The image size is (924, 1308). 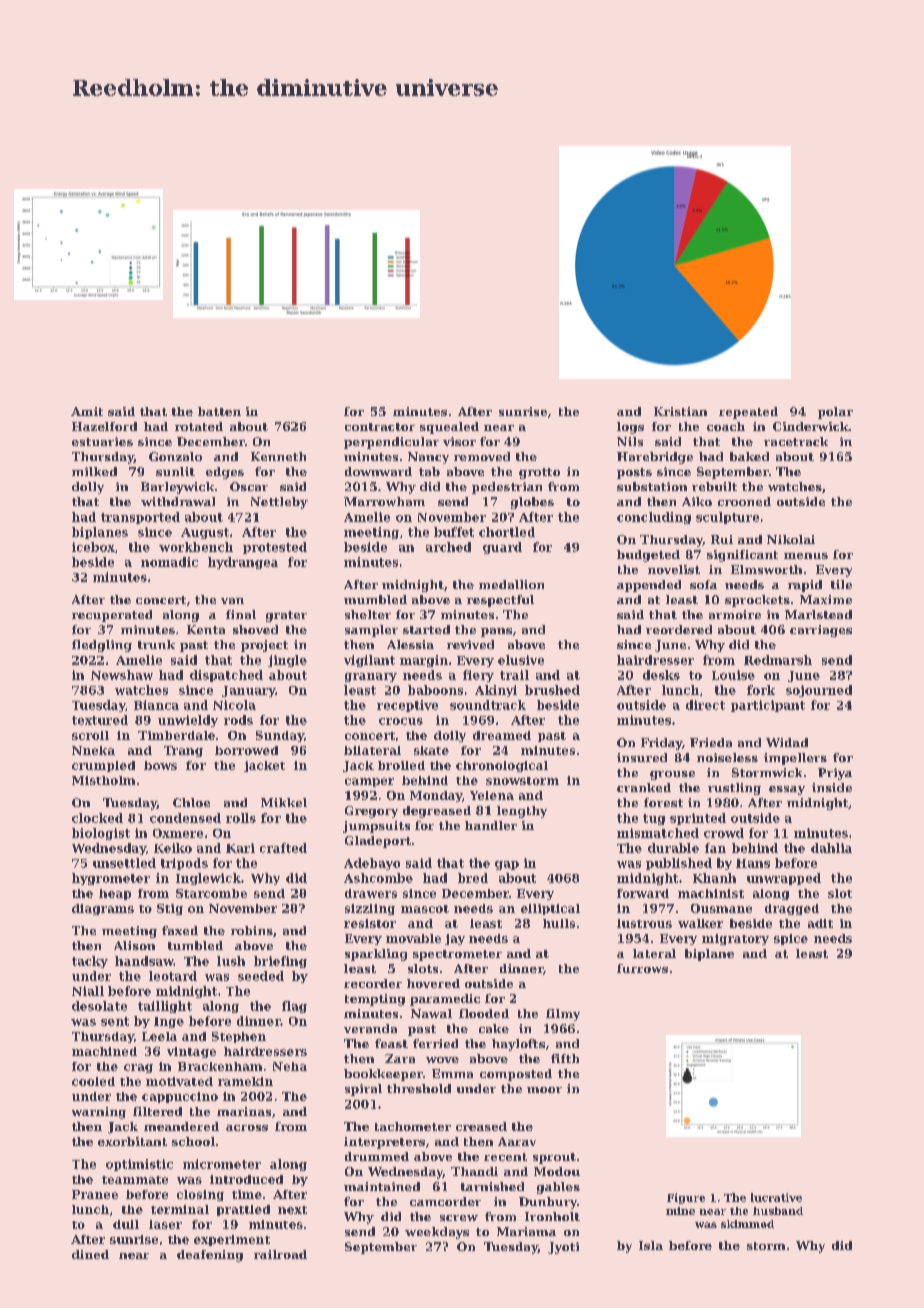 I want to click on Yelena, so click(x=492, y=795).
